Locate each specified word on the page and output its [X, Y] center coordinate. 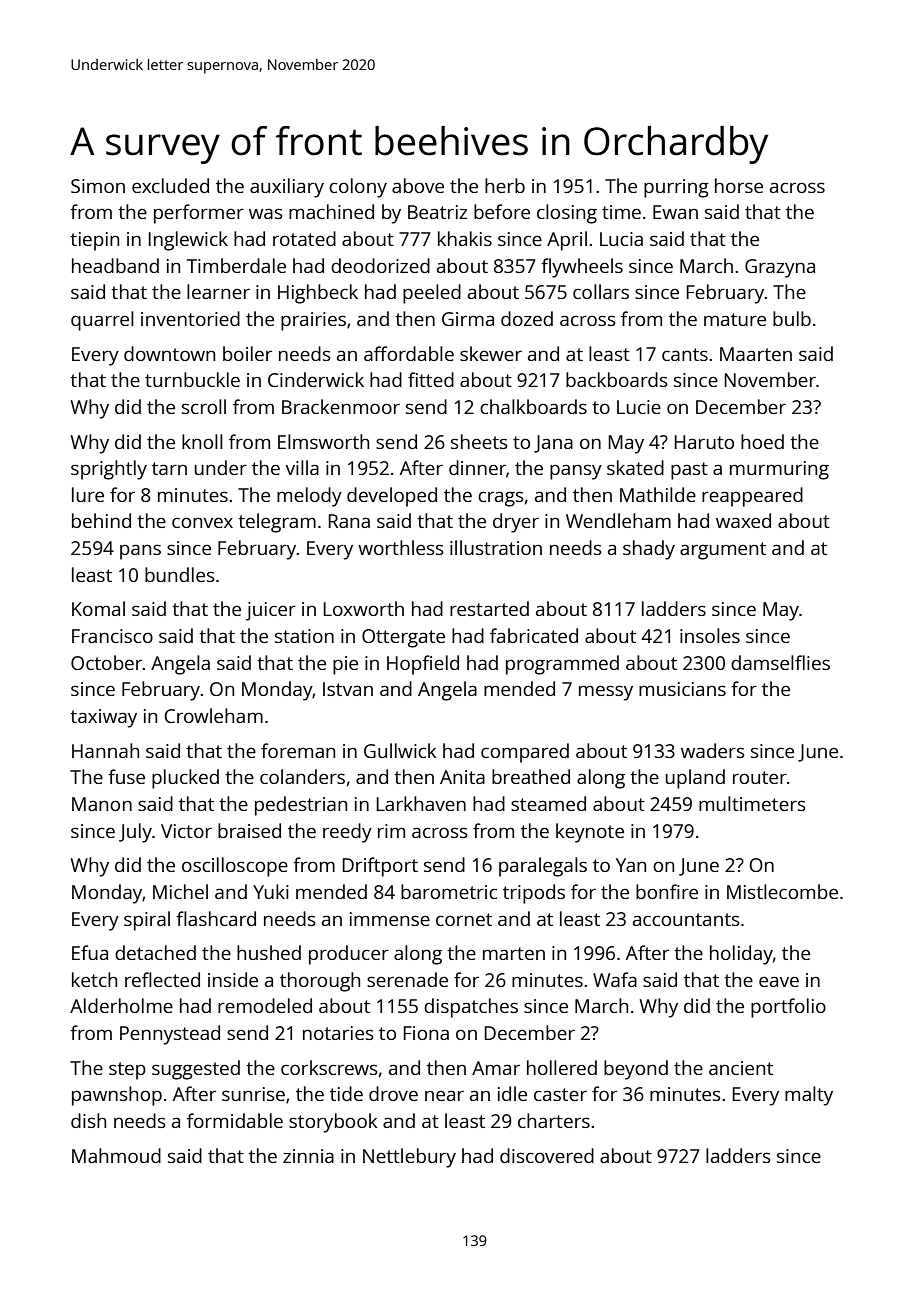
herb [505, 185]
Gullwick [400, 750]
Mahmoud [116, 1155]
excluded [170, 185]
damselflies [780, 662]
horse [739, 185]
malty [809, 1096]
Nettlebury [409, 1158]
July [135, 833]
